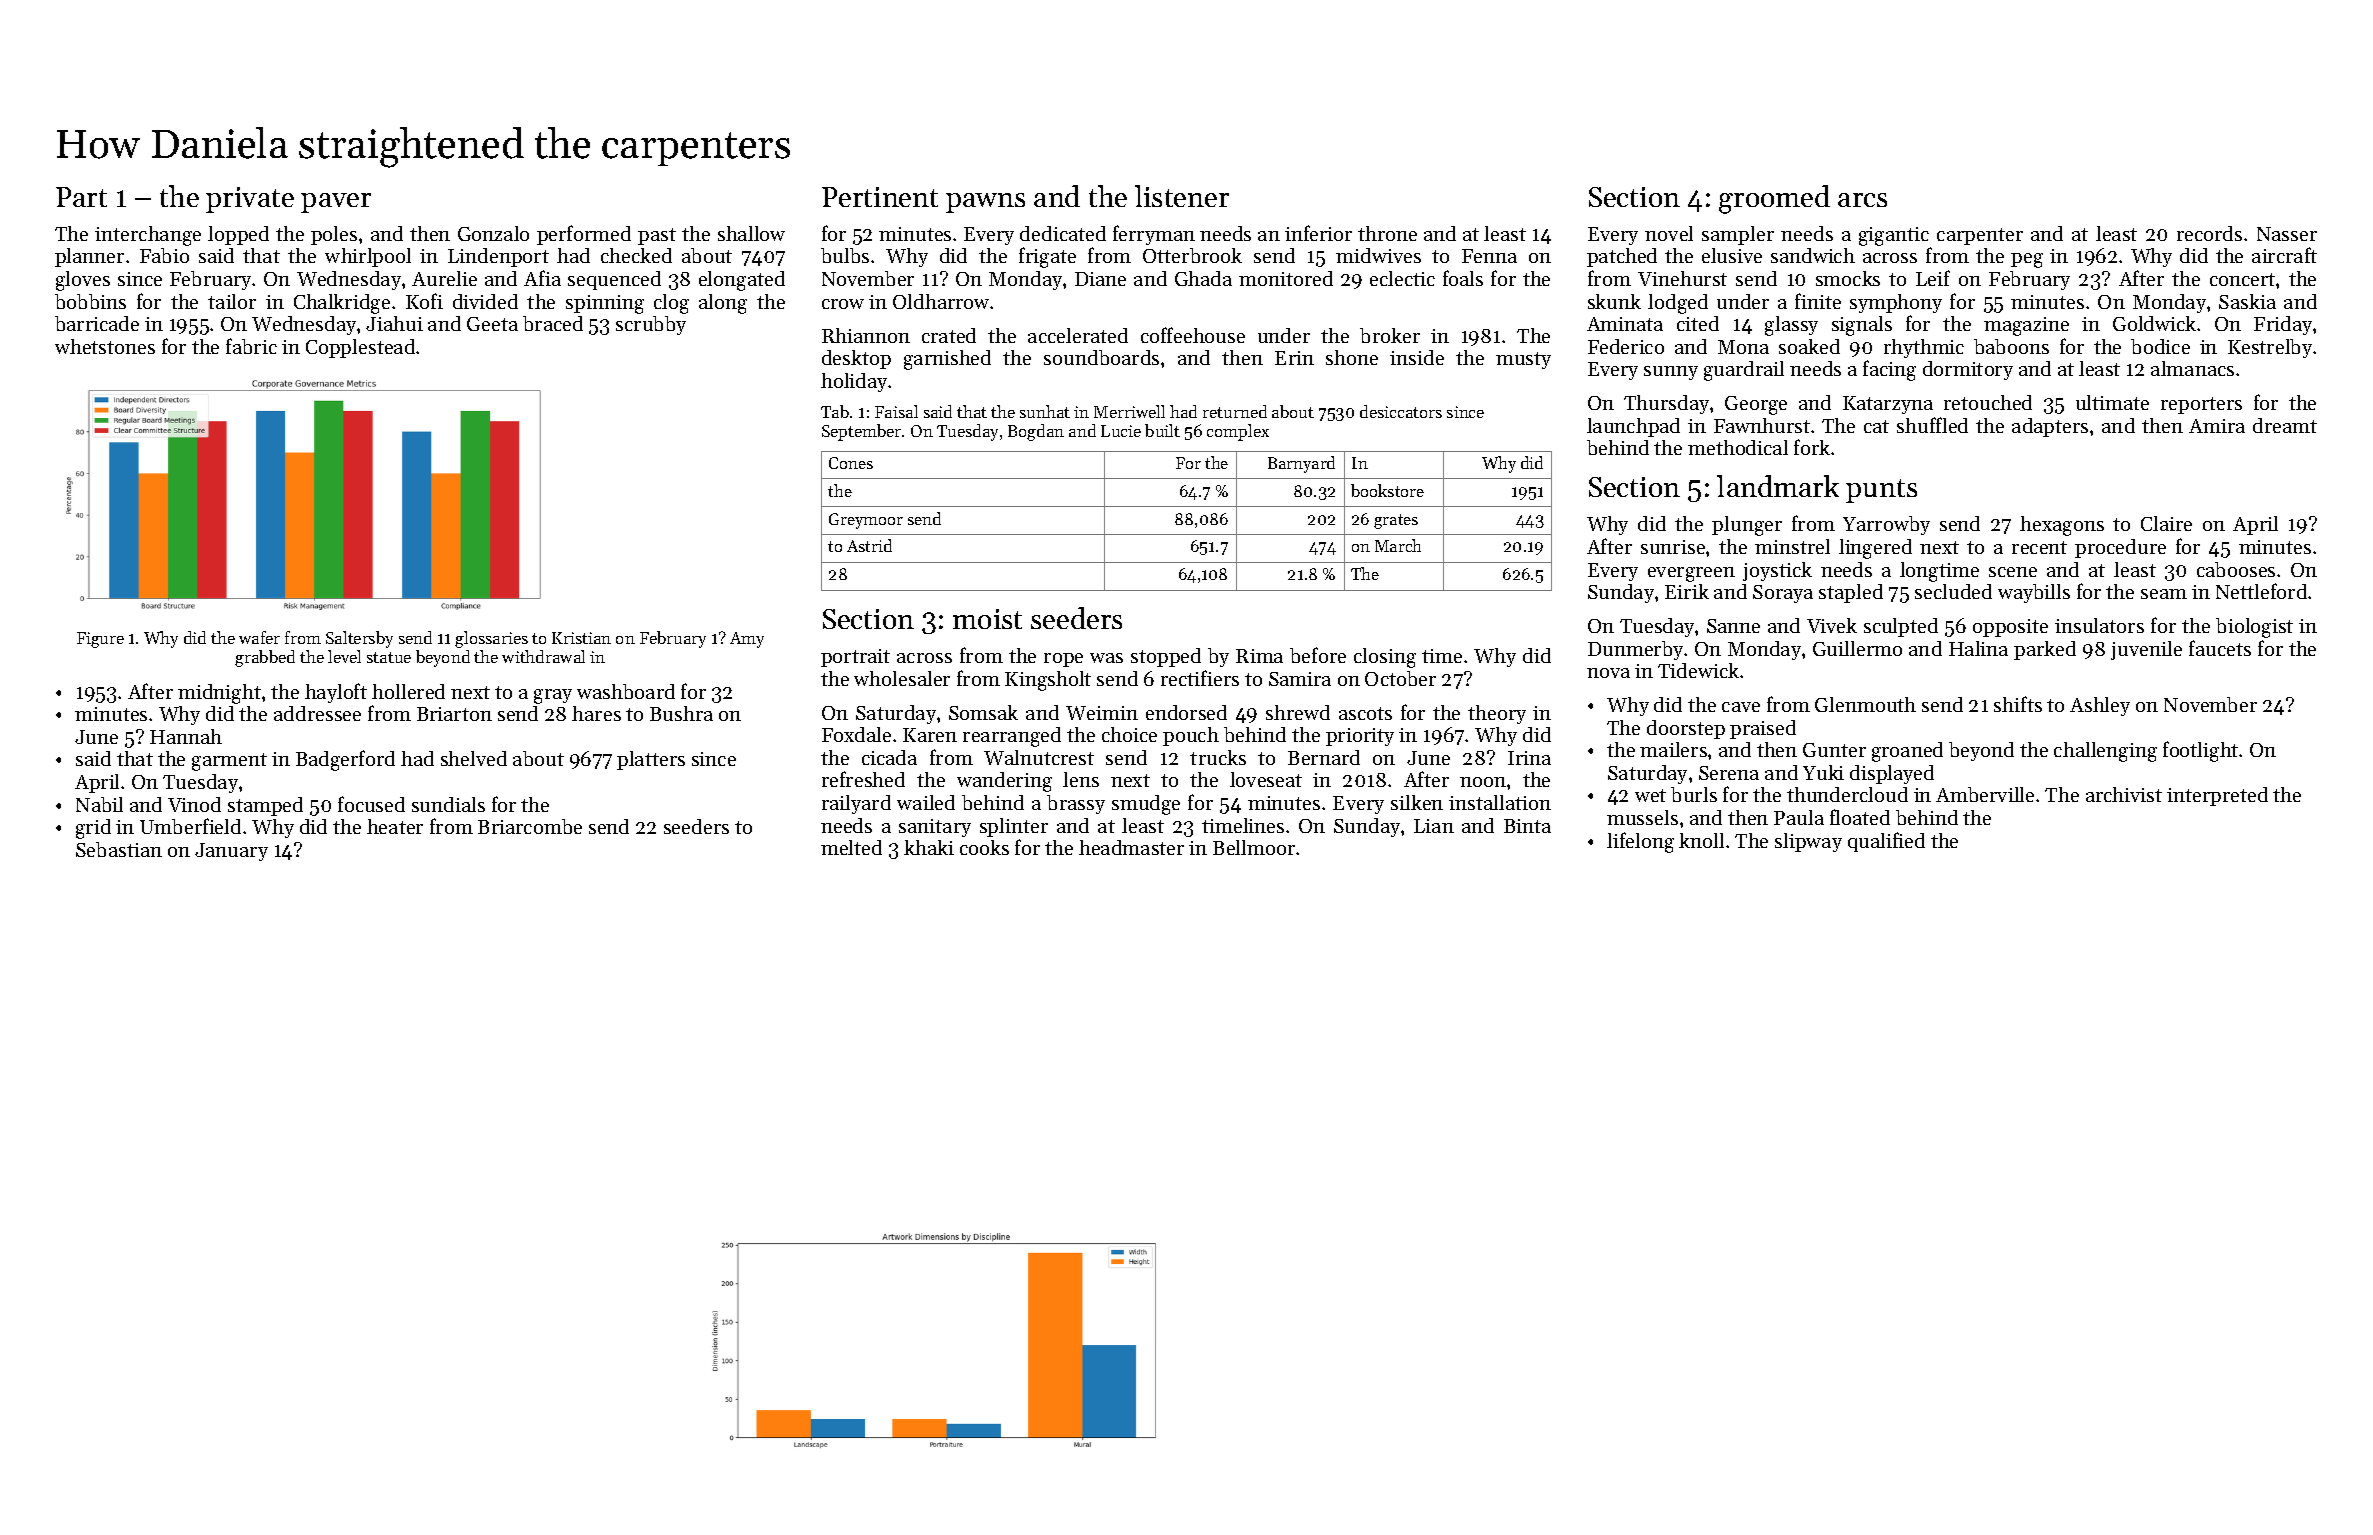 The height and width of the document is (1535, 2373). Describe the element at coordinates (1640, 842) in the document. I see `lifelong` at that location.
